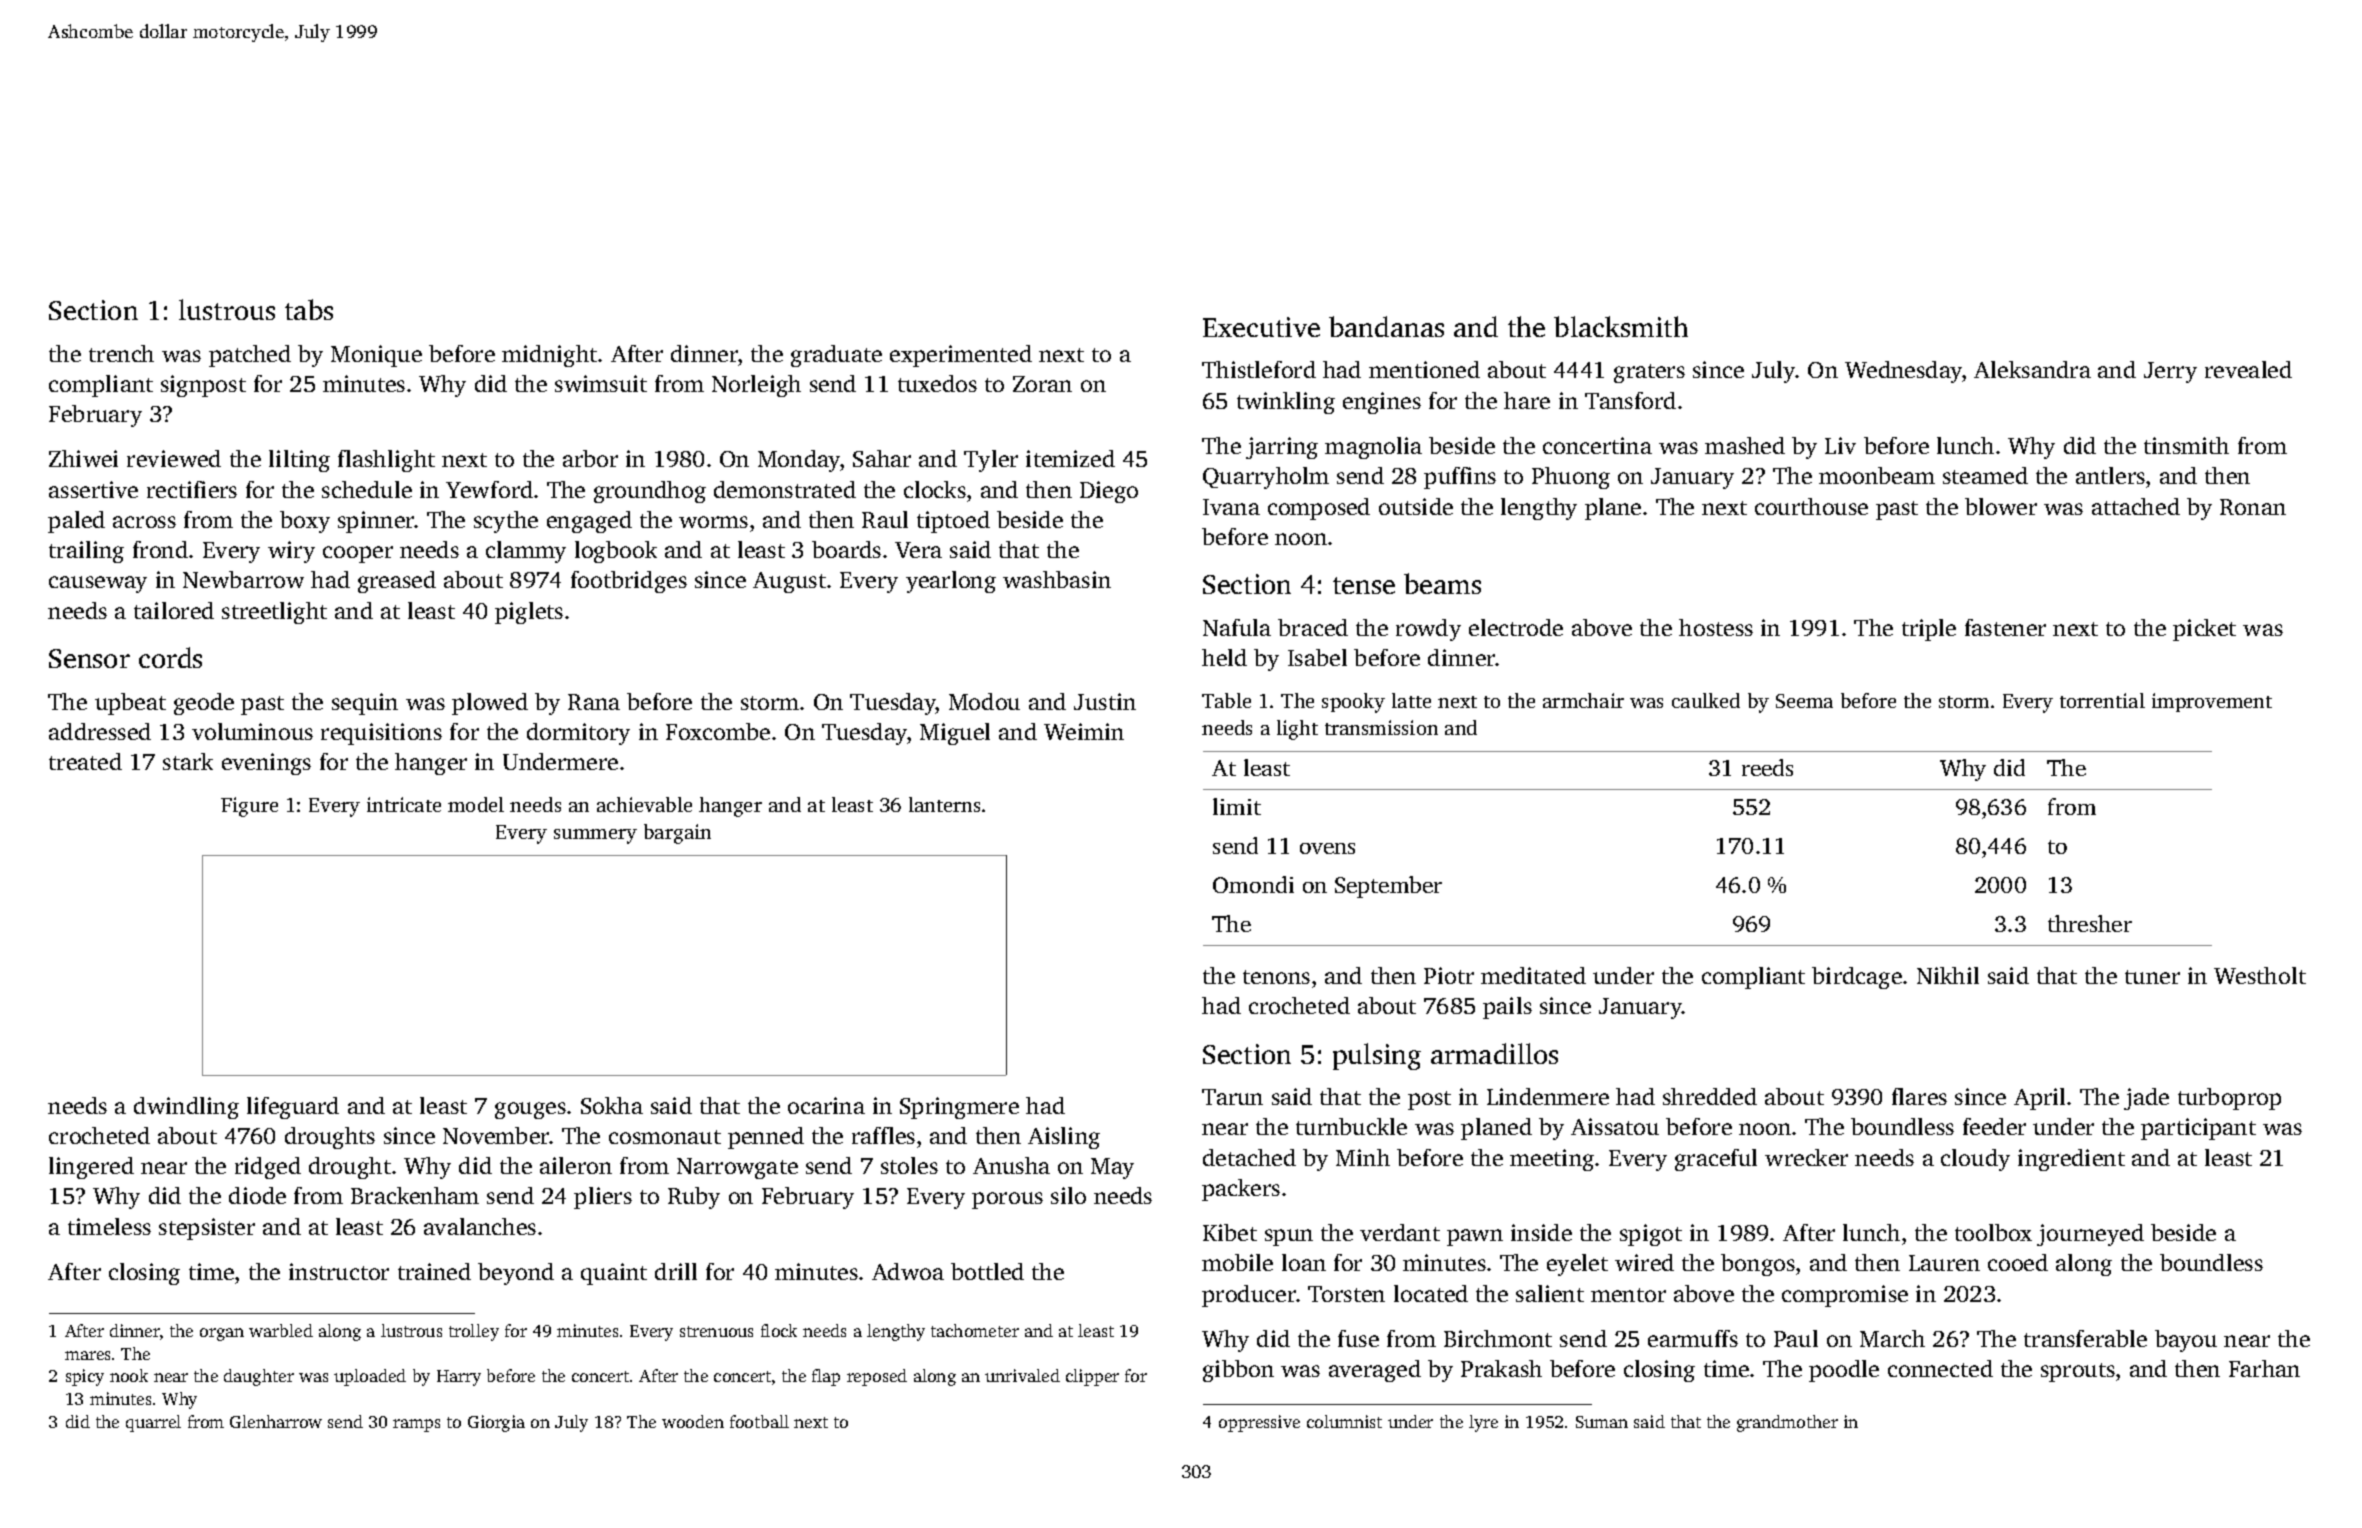  What do you see at coordinates (1548, 1096) in the screenshot?
I see `Lindenmere` at bounding box center [1548, 1096].
